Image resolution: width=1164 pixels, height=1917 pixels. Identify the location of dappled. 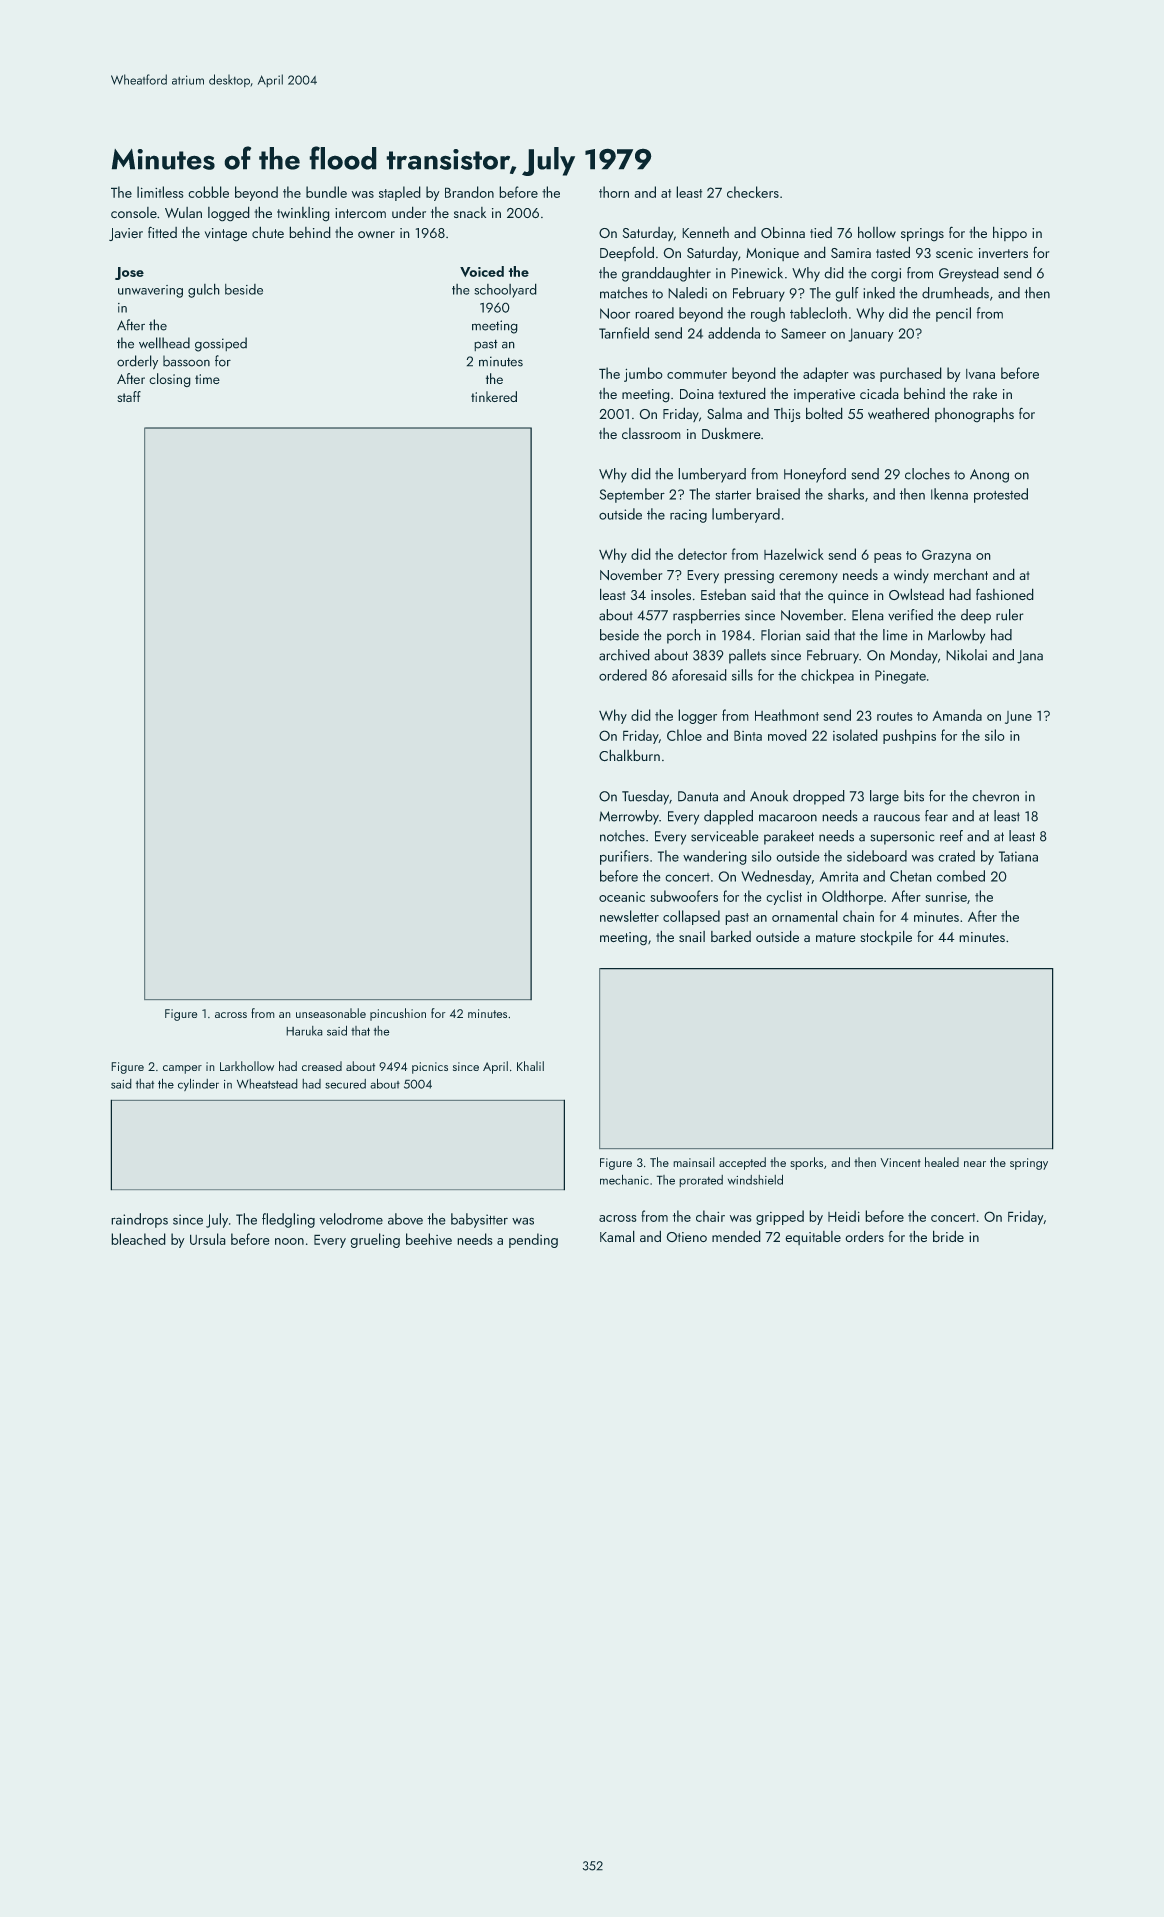
(728, 817).
